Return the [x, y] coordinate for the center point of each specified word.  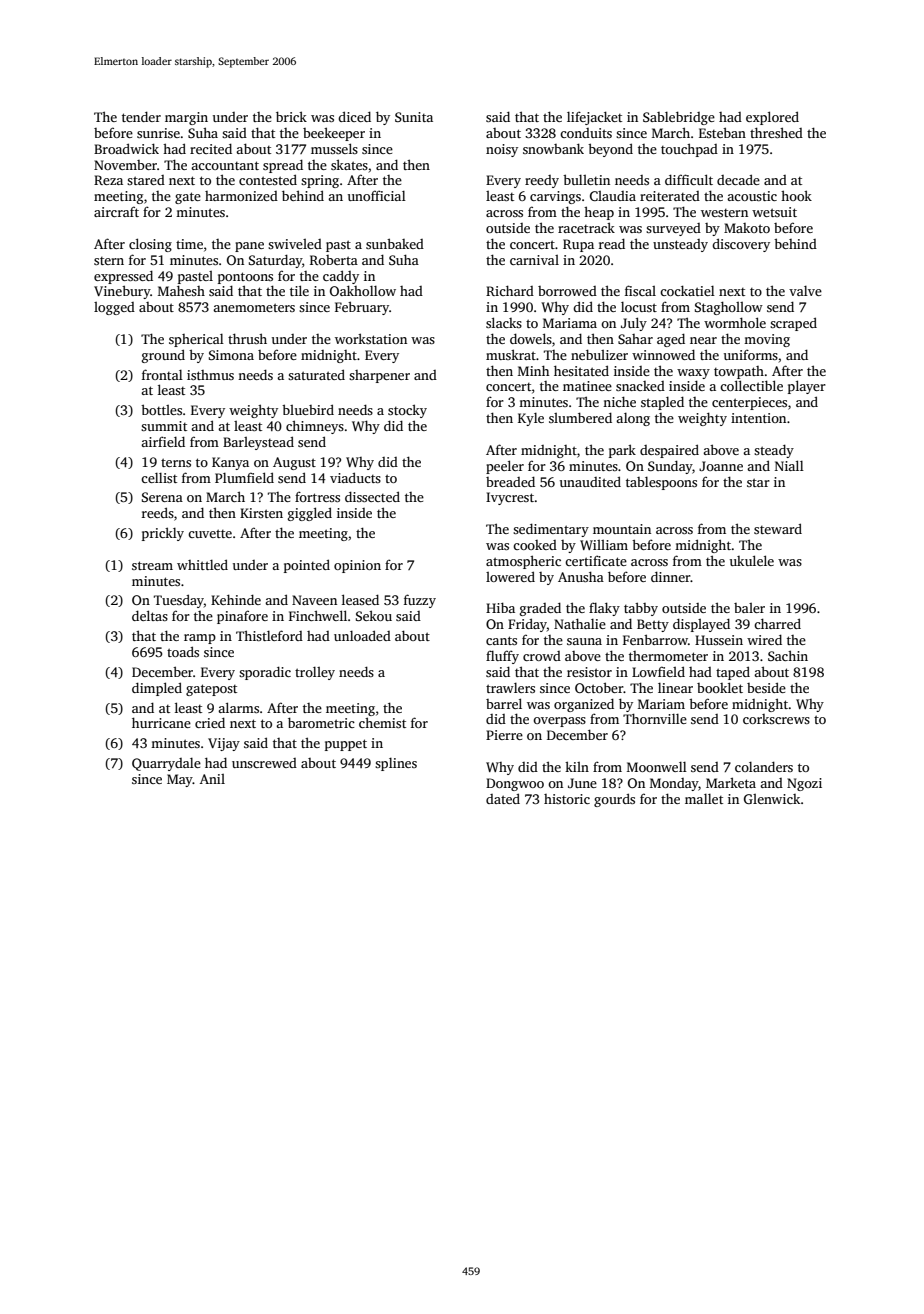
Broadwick [126, 148]
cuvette [210, 533]
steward [778, 528]
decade [738, 179]
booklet [720, 687]
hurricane [161, 722]
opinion [357, 566]
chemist [382, 722]
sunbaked [395, 243]
